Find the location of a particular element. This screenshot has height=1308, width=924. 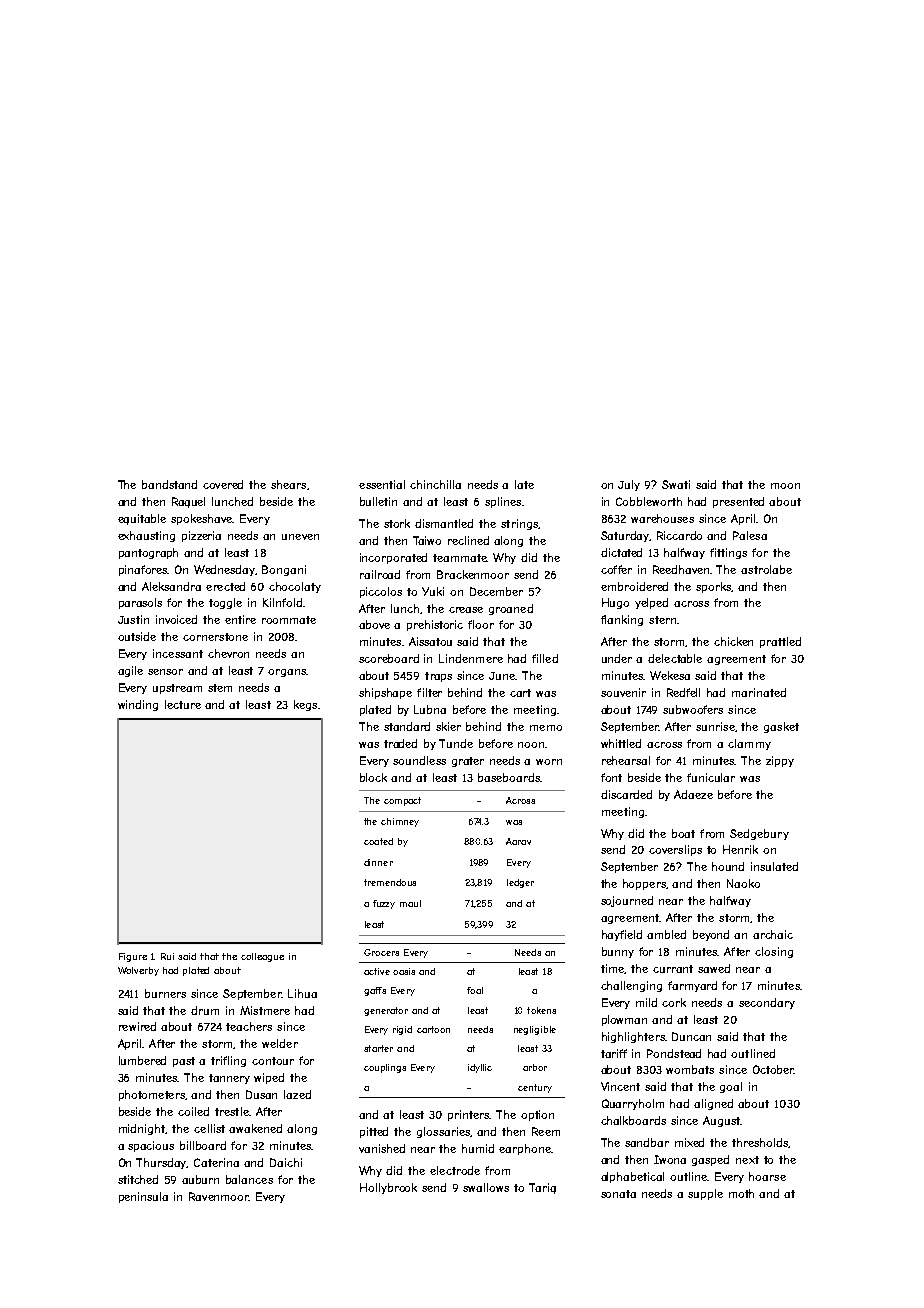

essential is located at coordinates (382, 484).
